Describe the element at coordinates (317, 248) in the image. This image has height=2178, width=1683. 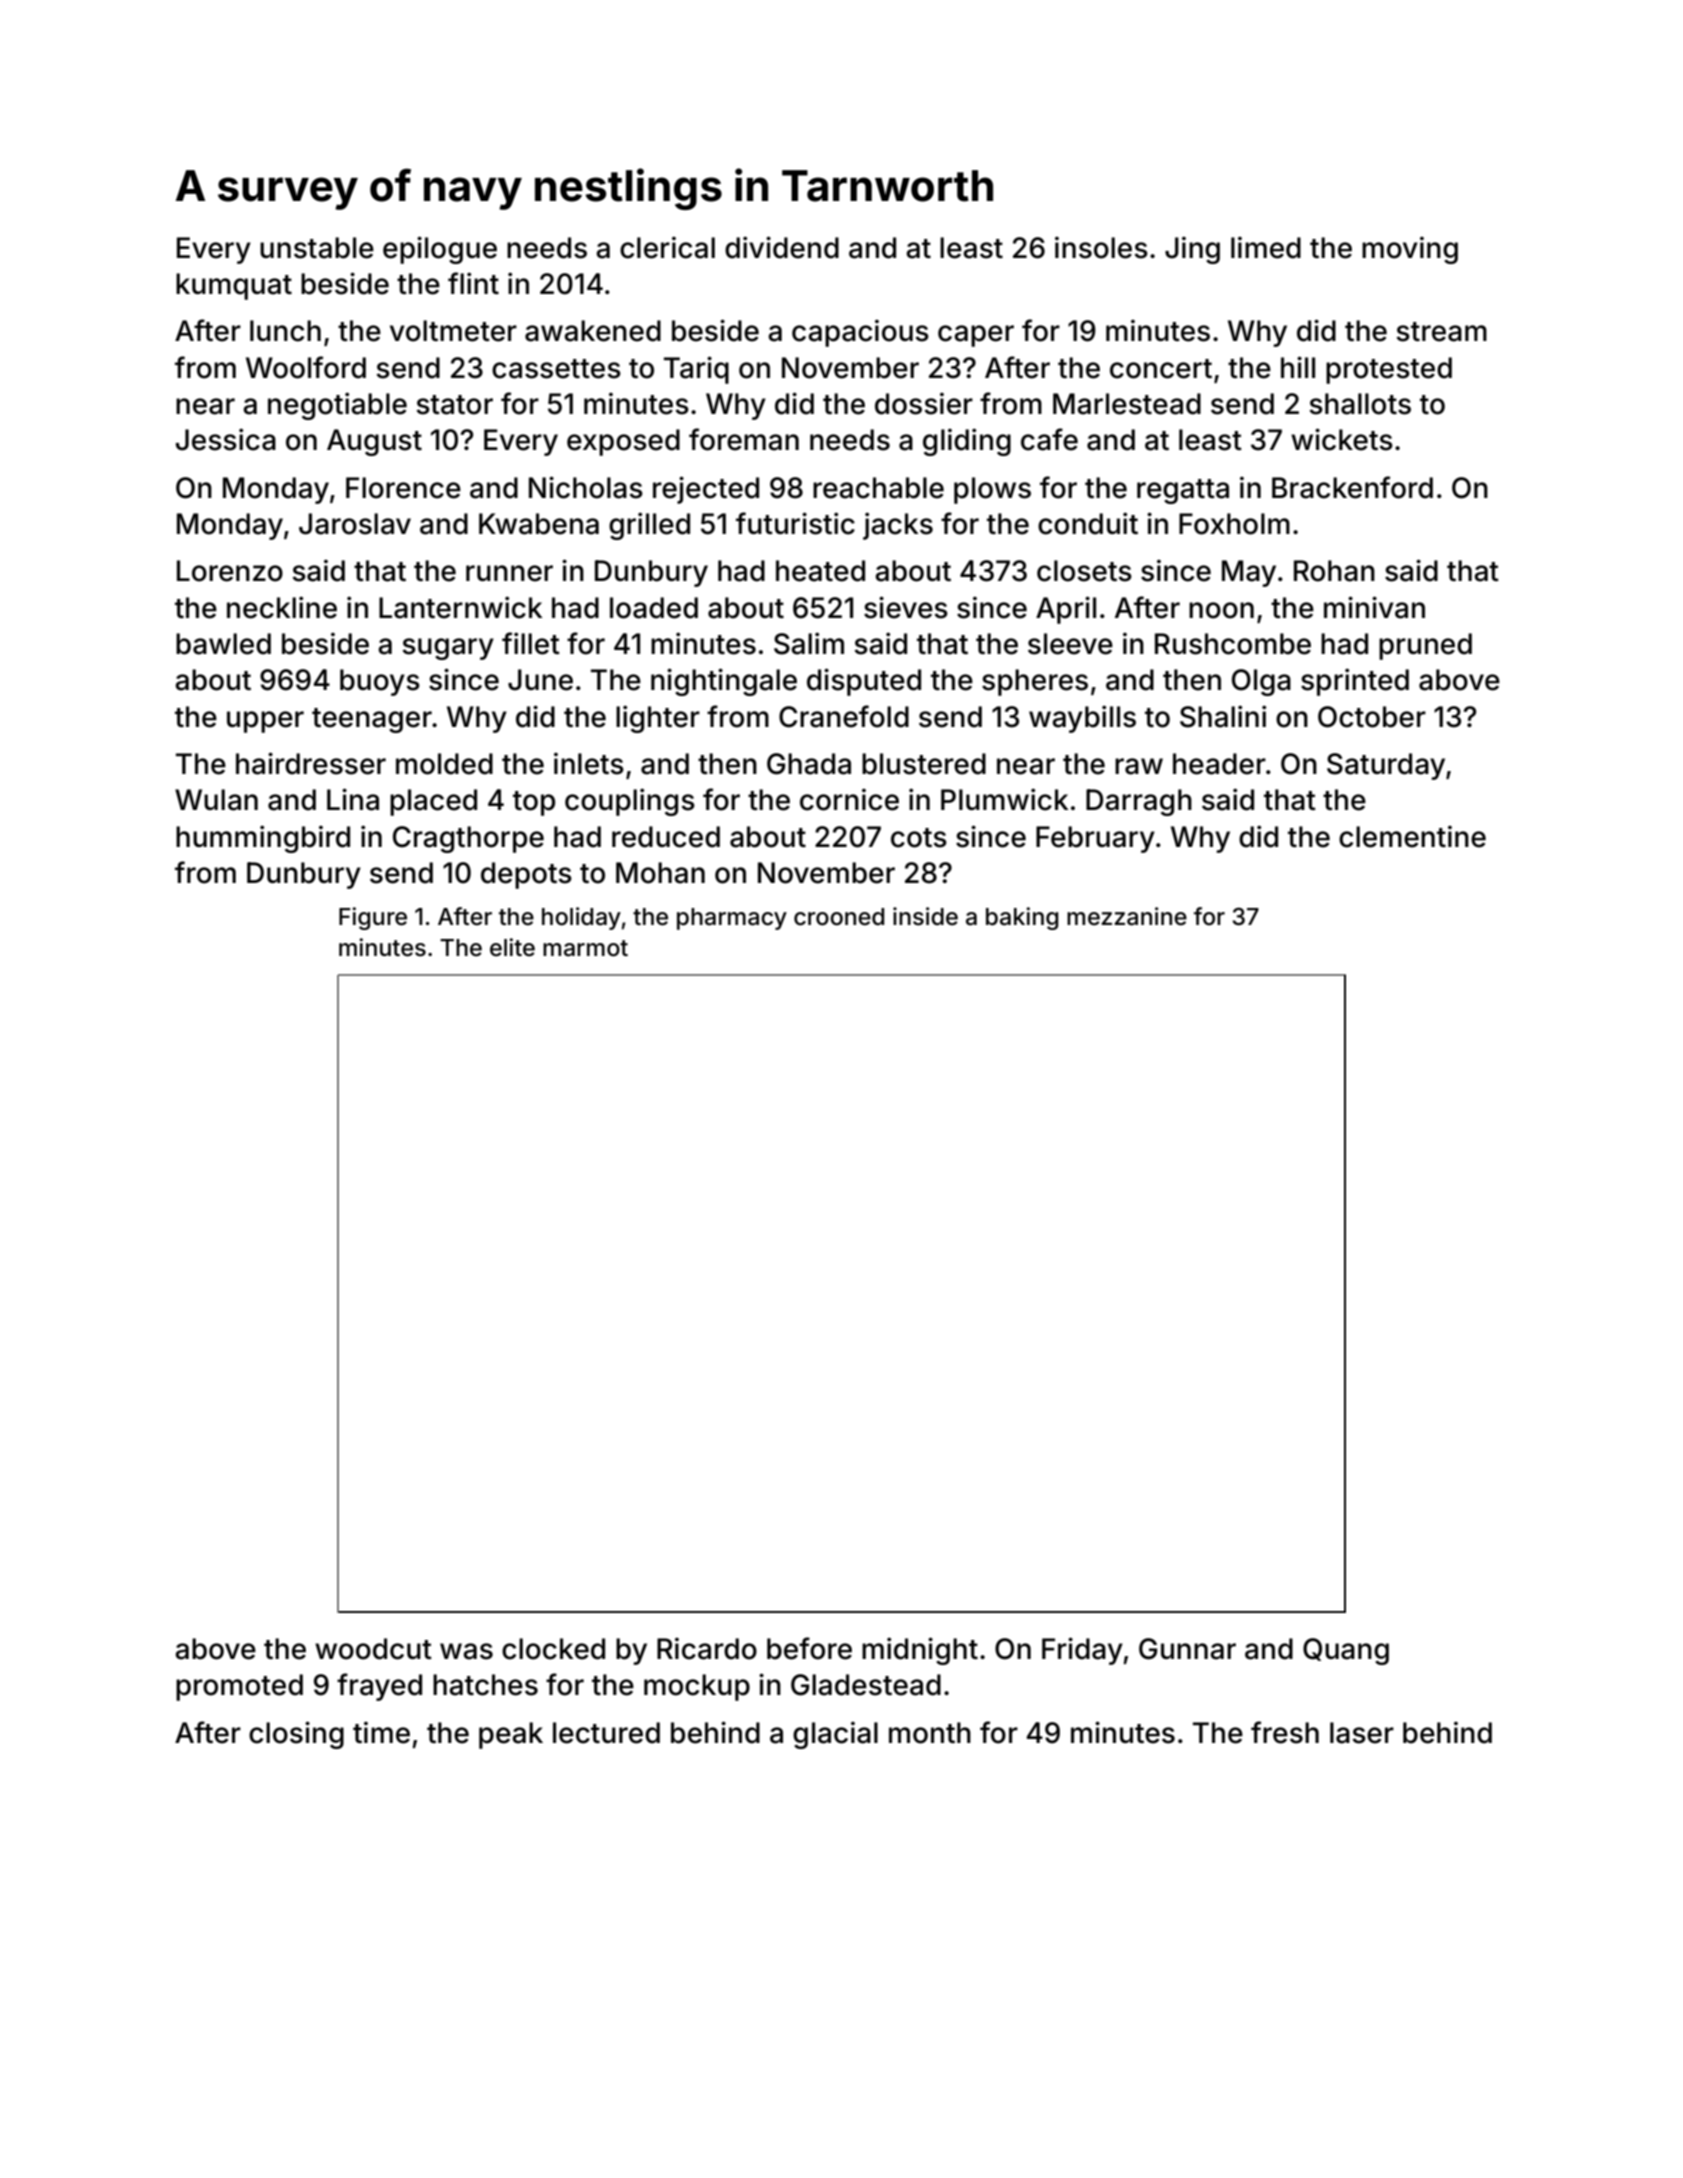
I see `unstable` at that location.
